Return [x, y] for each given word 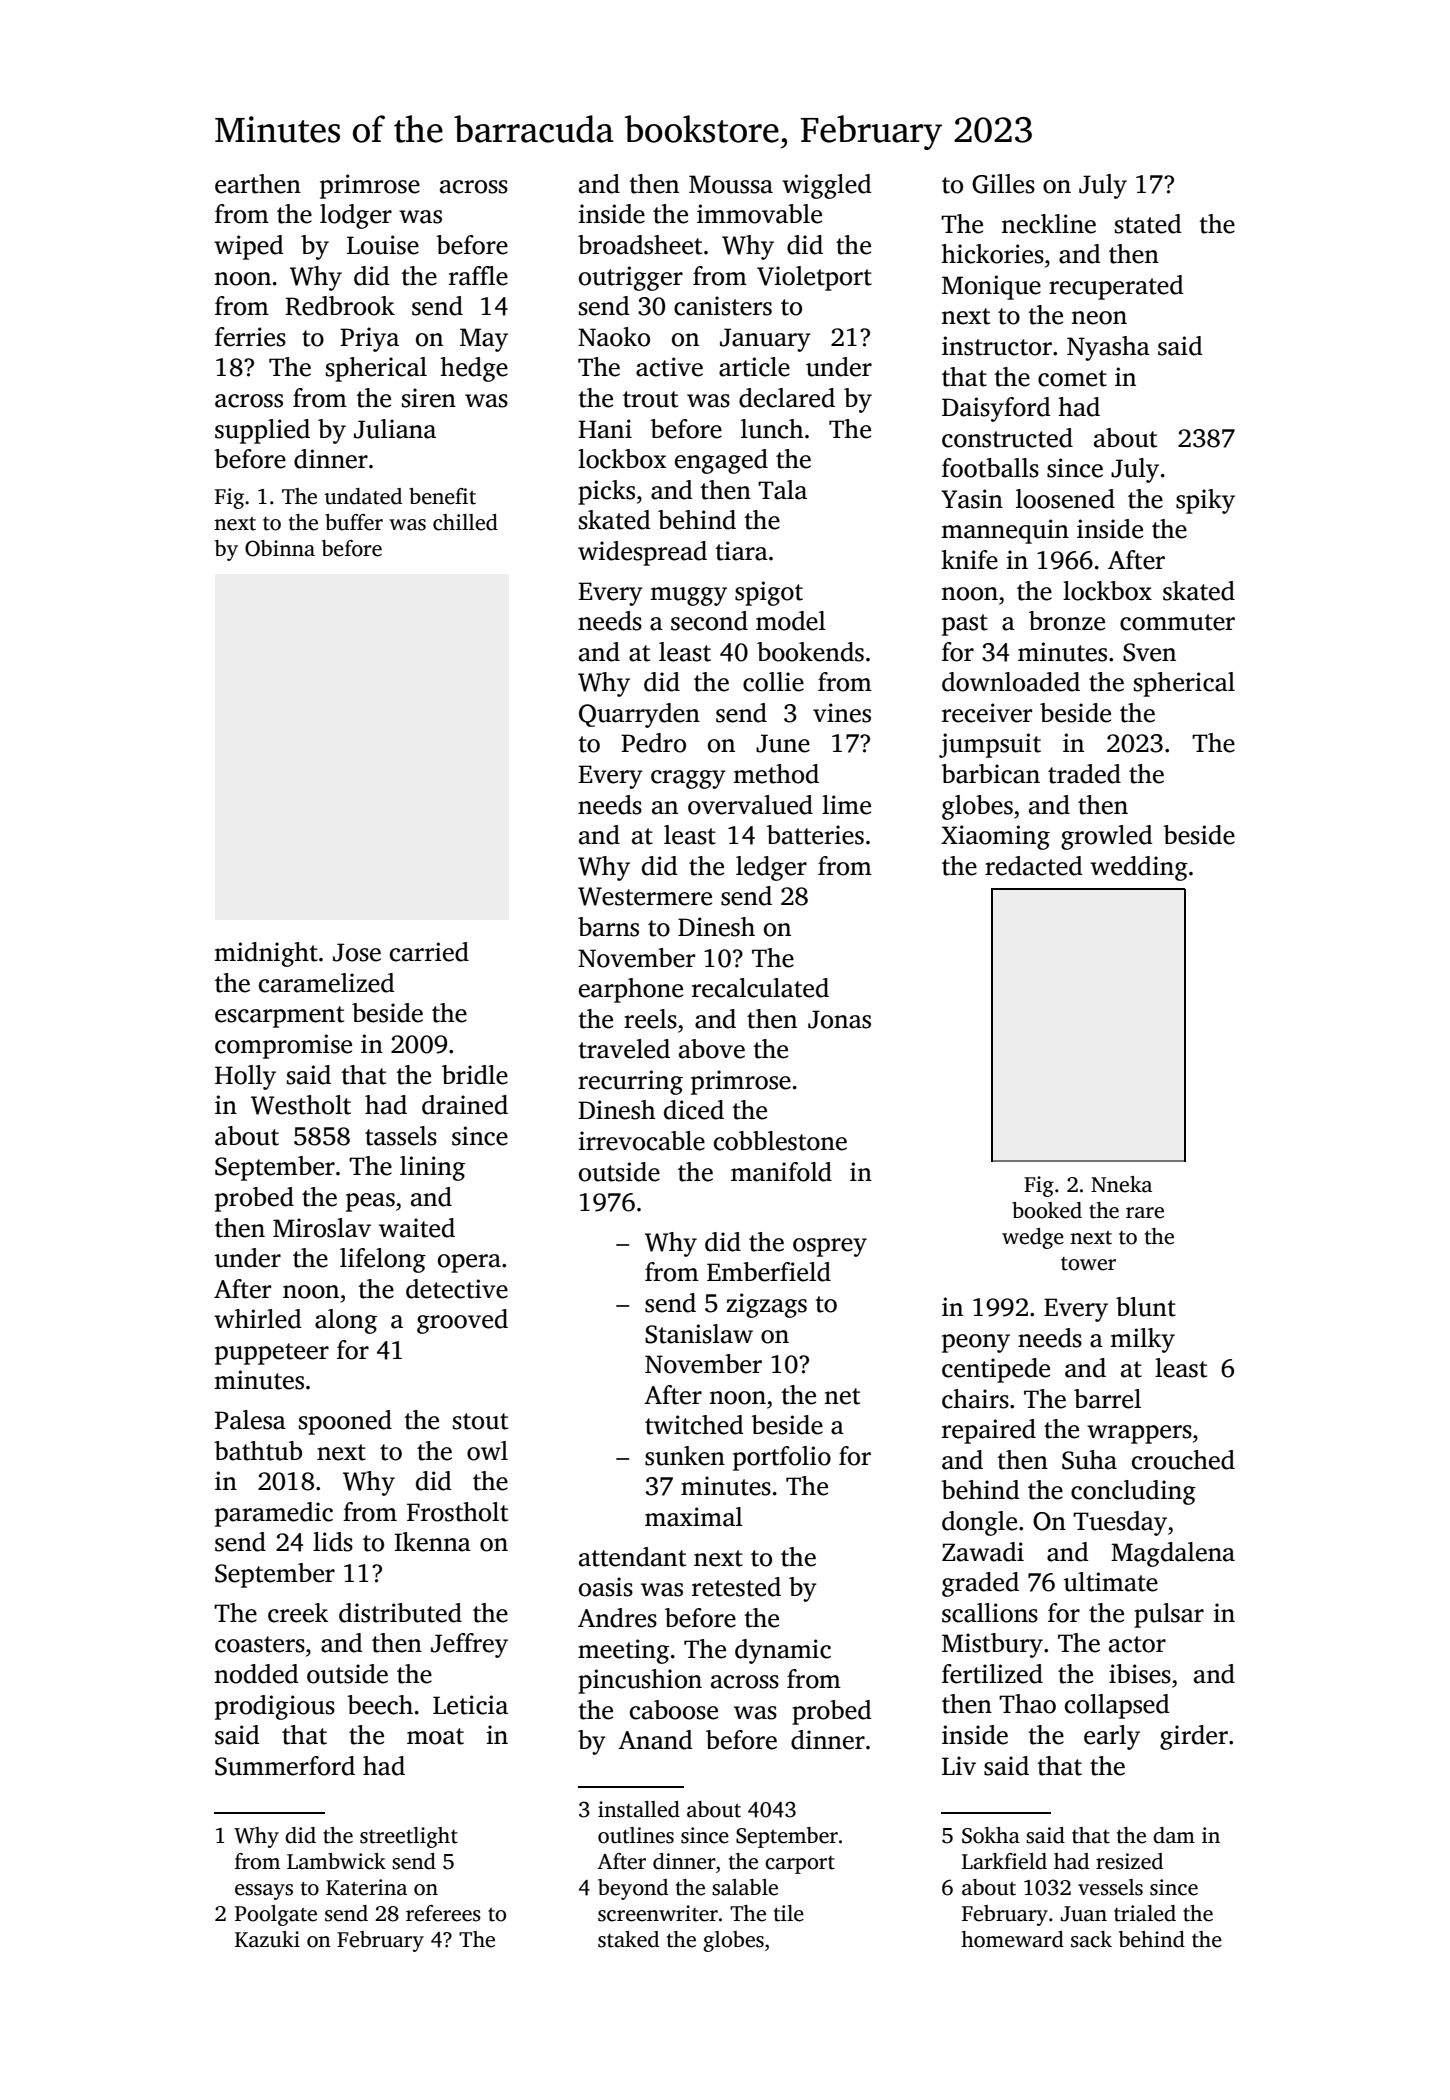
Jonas [839, 1019]
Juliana [395, 429]
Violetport [814, 278]
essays [264, 1892]
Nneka [1121, 1184]
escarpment [279, 1017]
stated [1148, 224]
